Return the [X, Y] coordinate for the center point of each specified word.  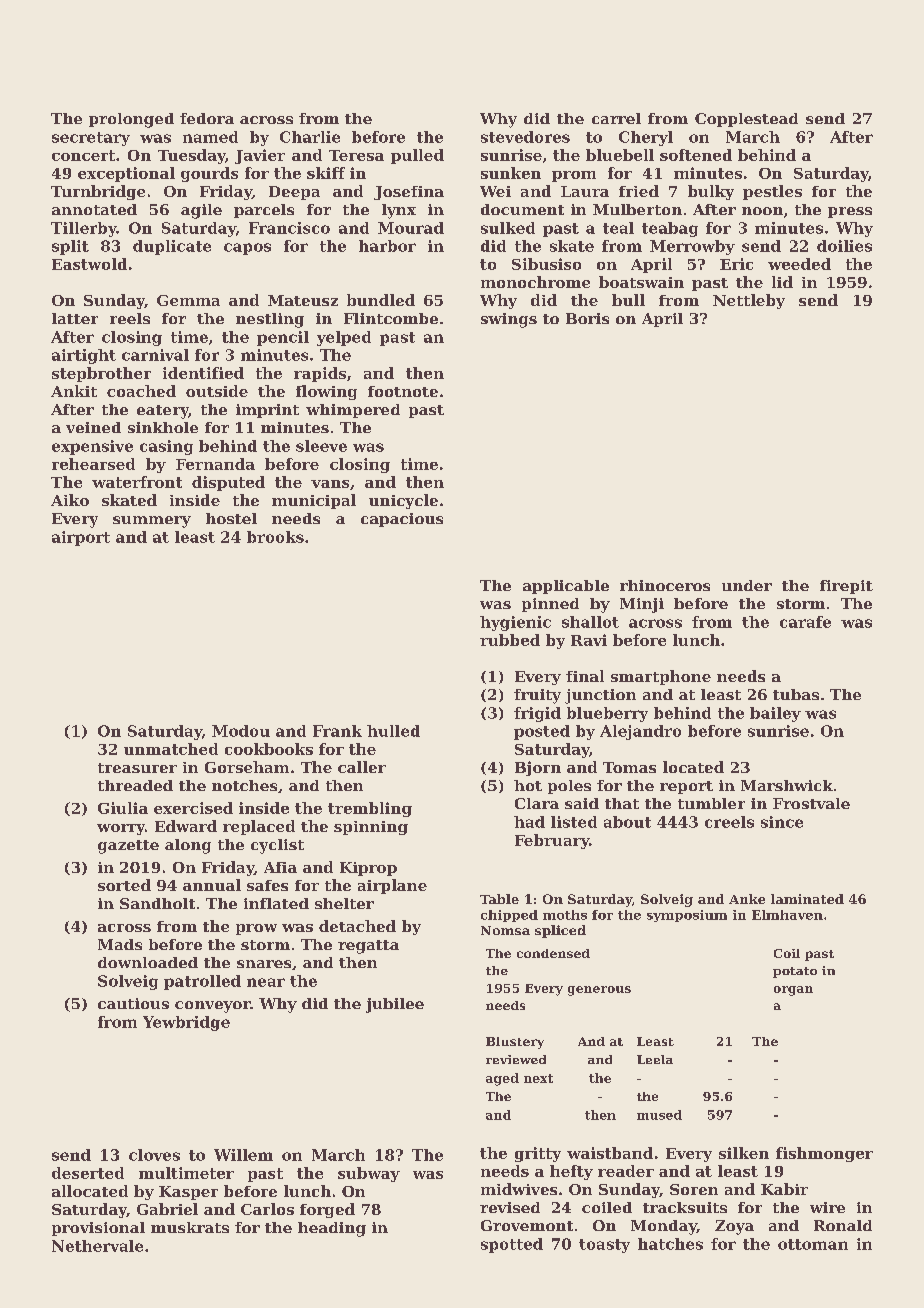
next [538, 1078]
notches [244, 785]
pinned [550, 605]
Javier [260, 156]
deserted [88, 1173]
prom [574, 176]
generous [599, 991]
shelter [344, 903]
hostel [231, 518]
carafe [805, 622]
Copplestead [746, 120]
